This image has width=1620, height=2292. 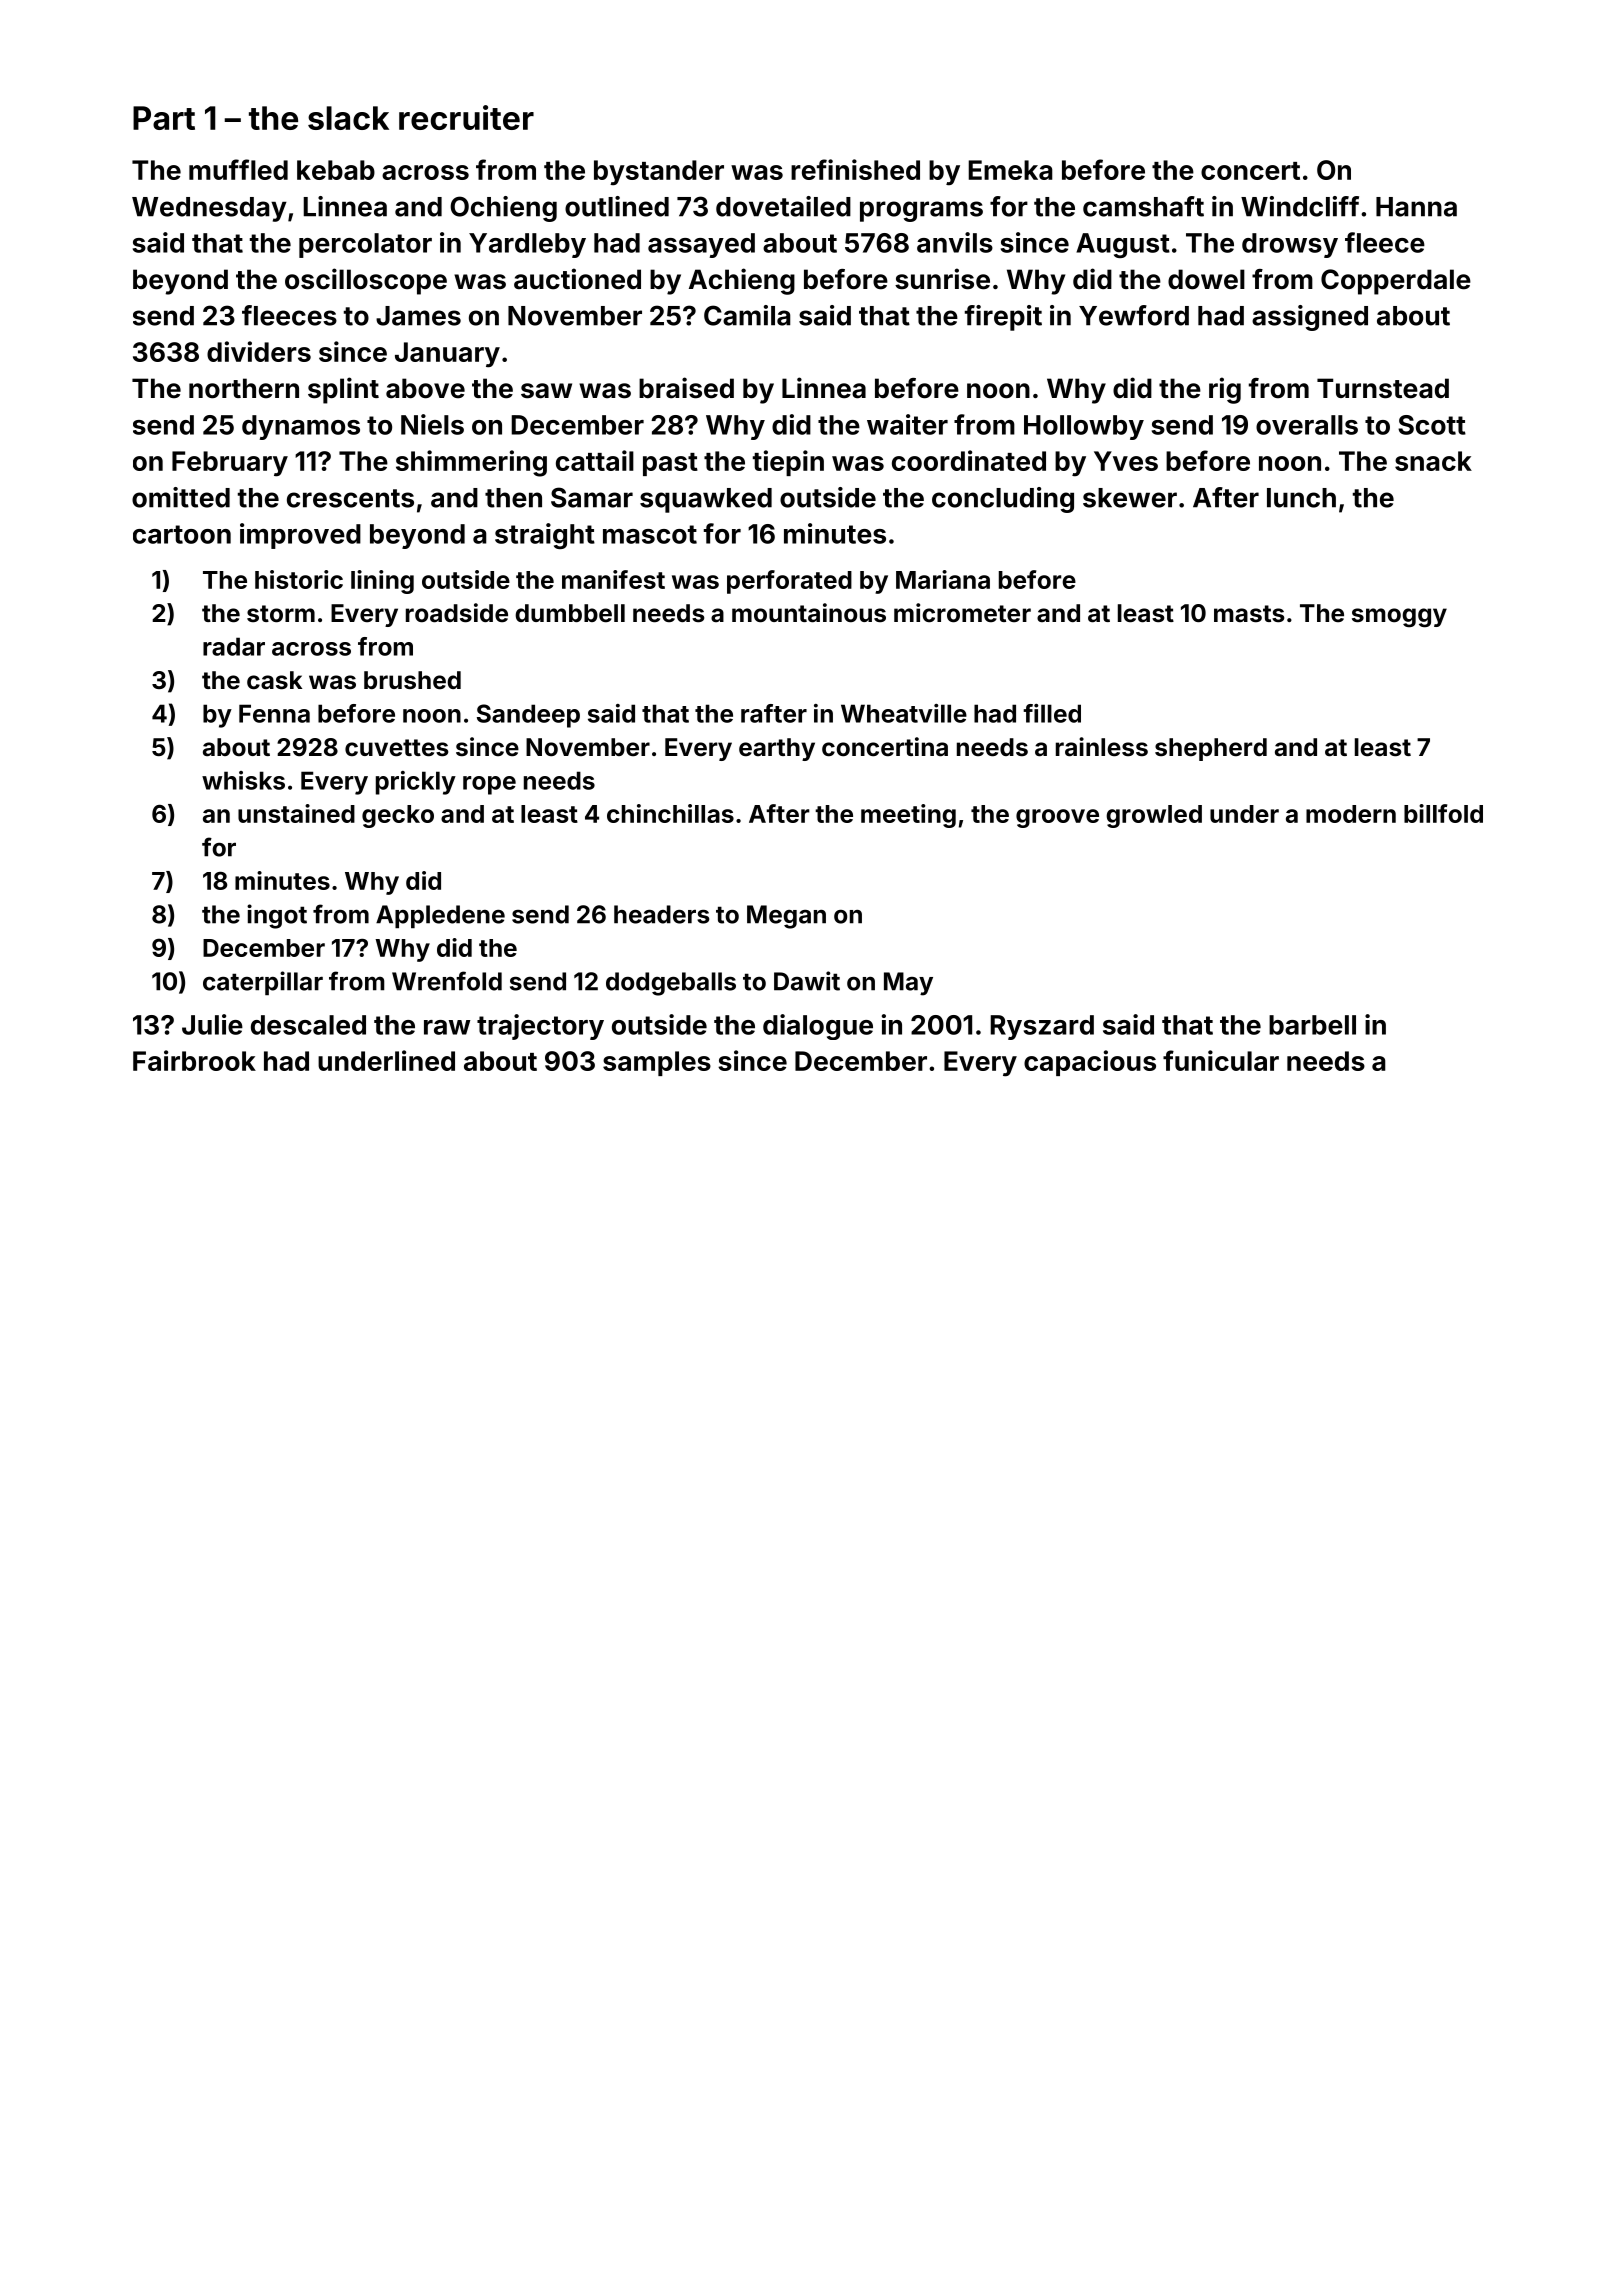 I want to click on slack, so click(x=348, y=118).
